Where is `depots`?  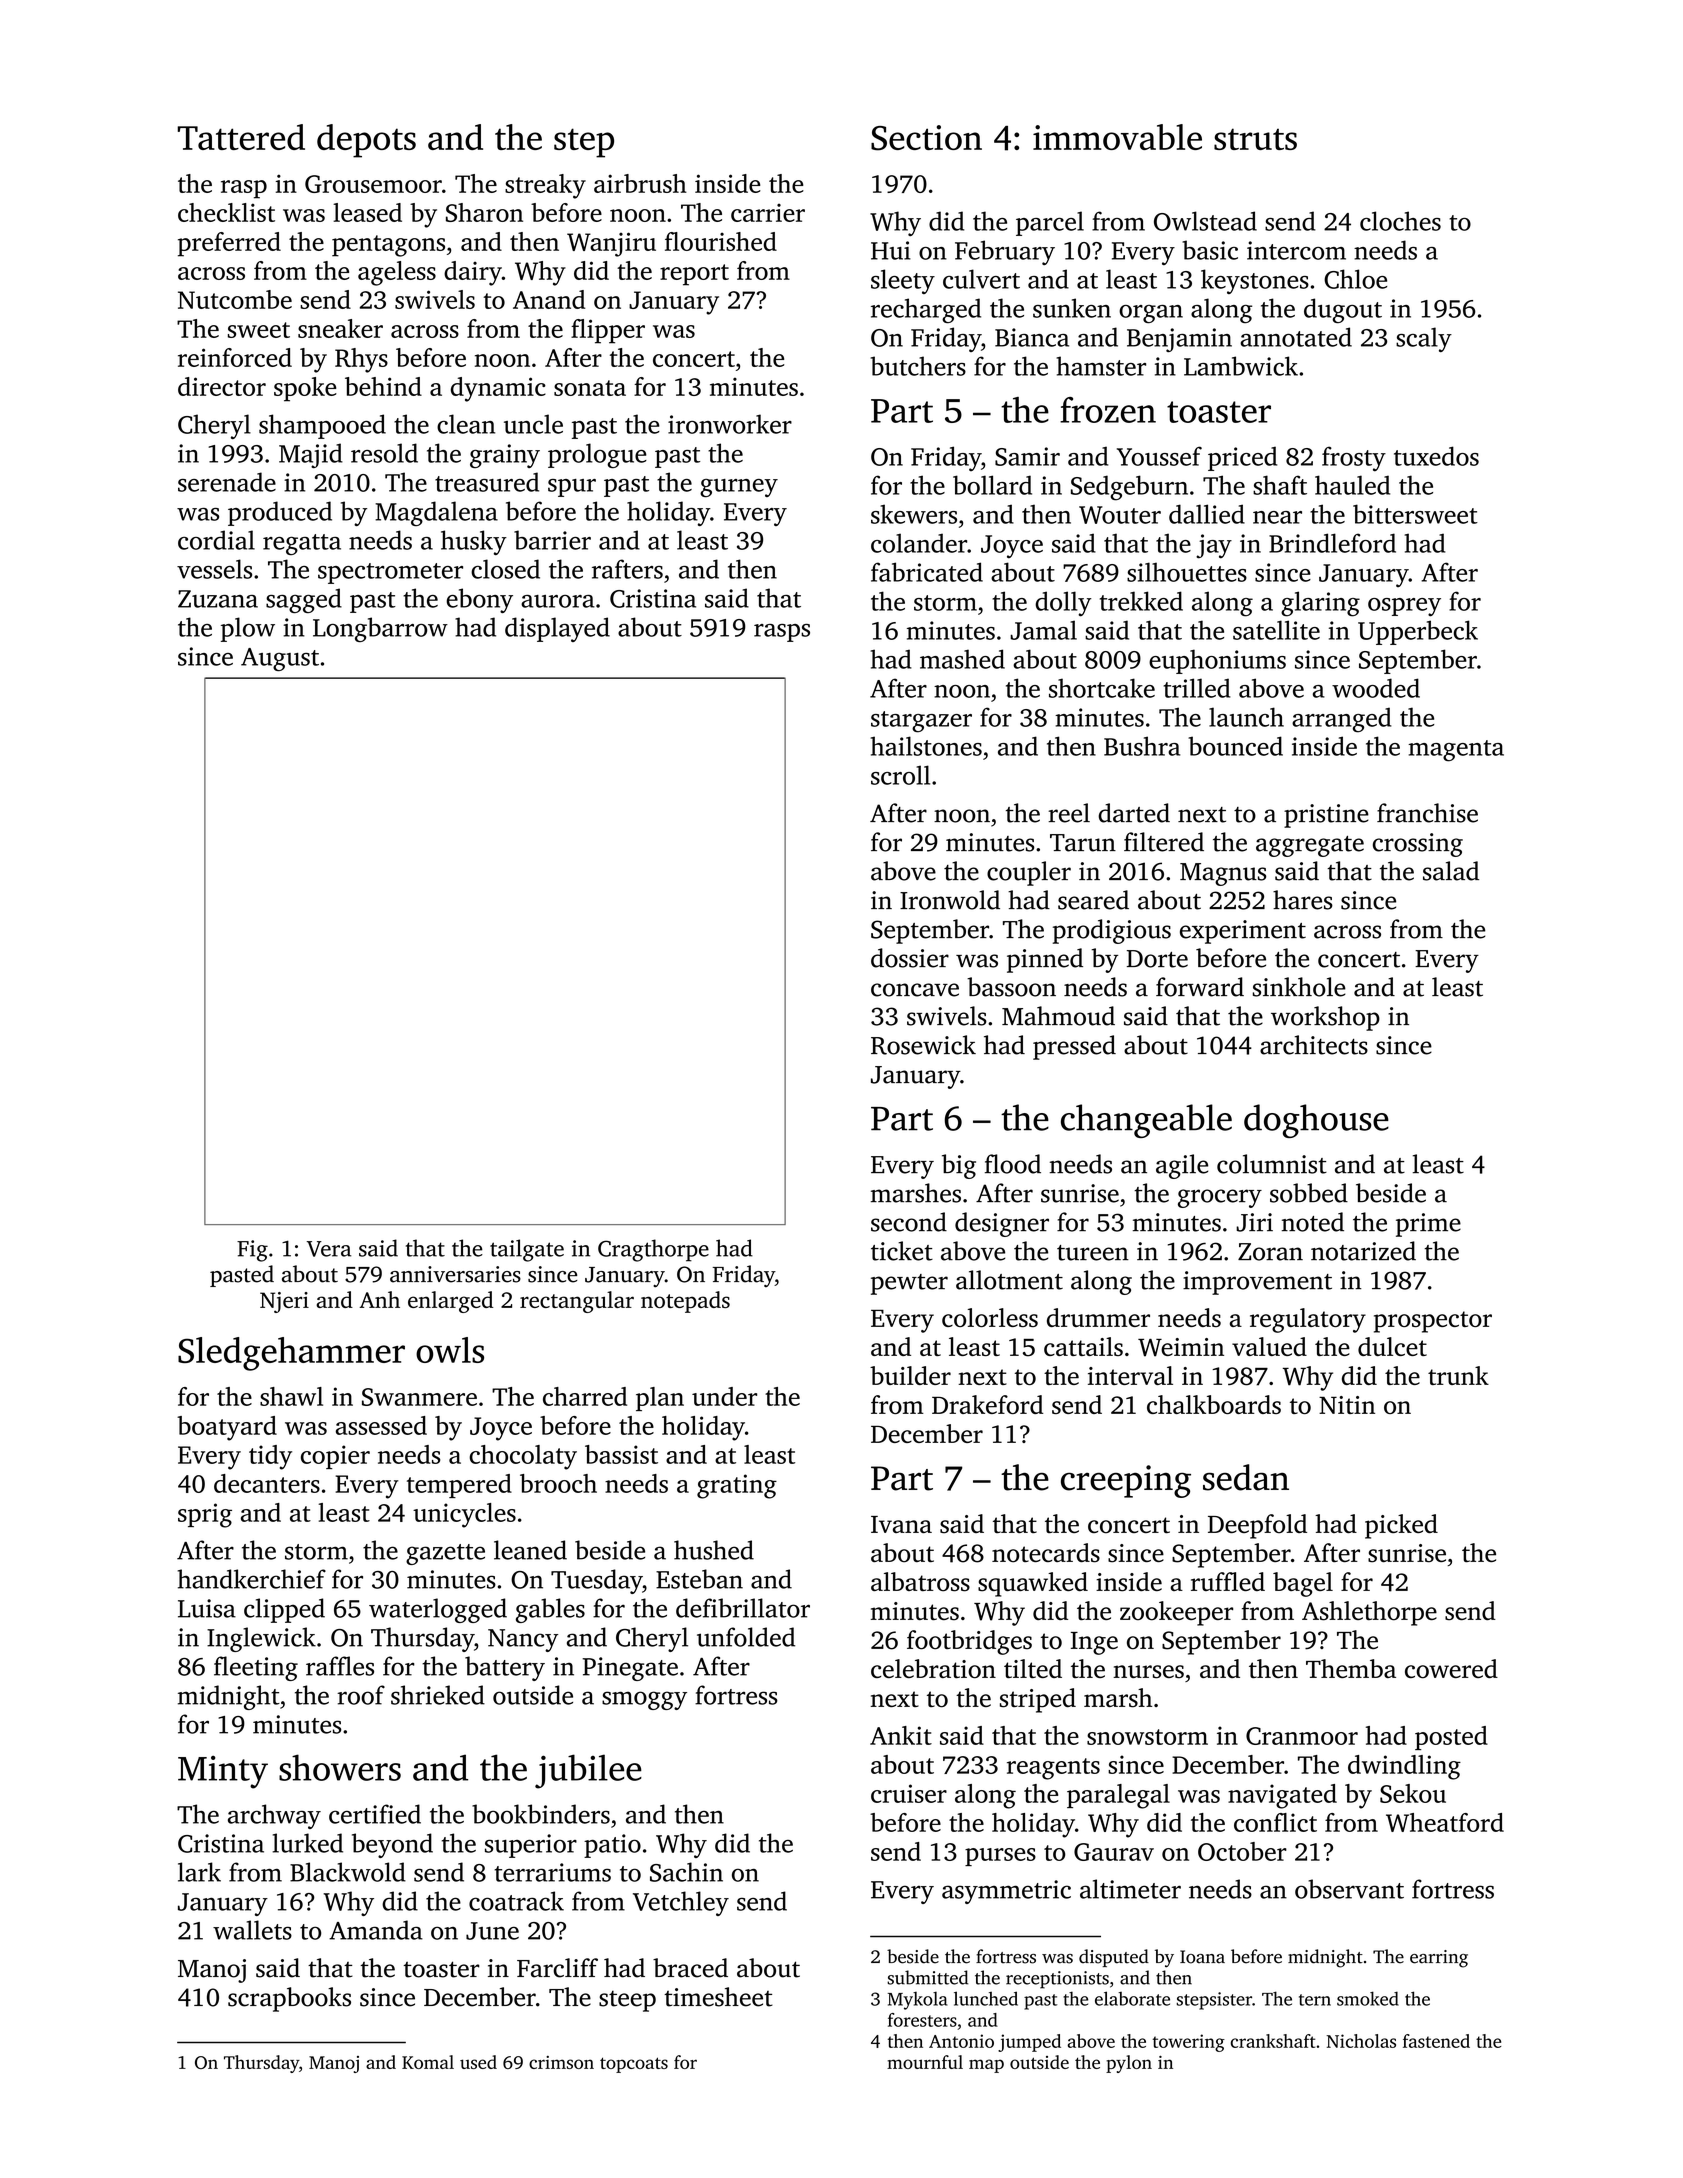
depots is located at coordinates (366, 141).
